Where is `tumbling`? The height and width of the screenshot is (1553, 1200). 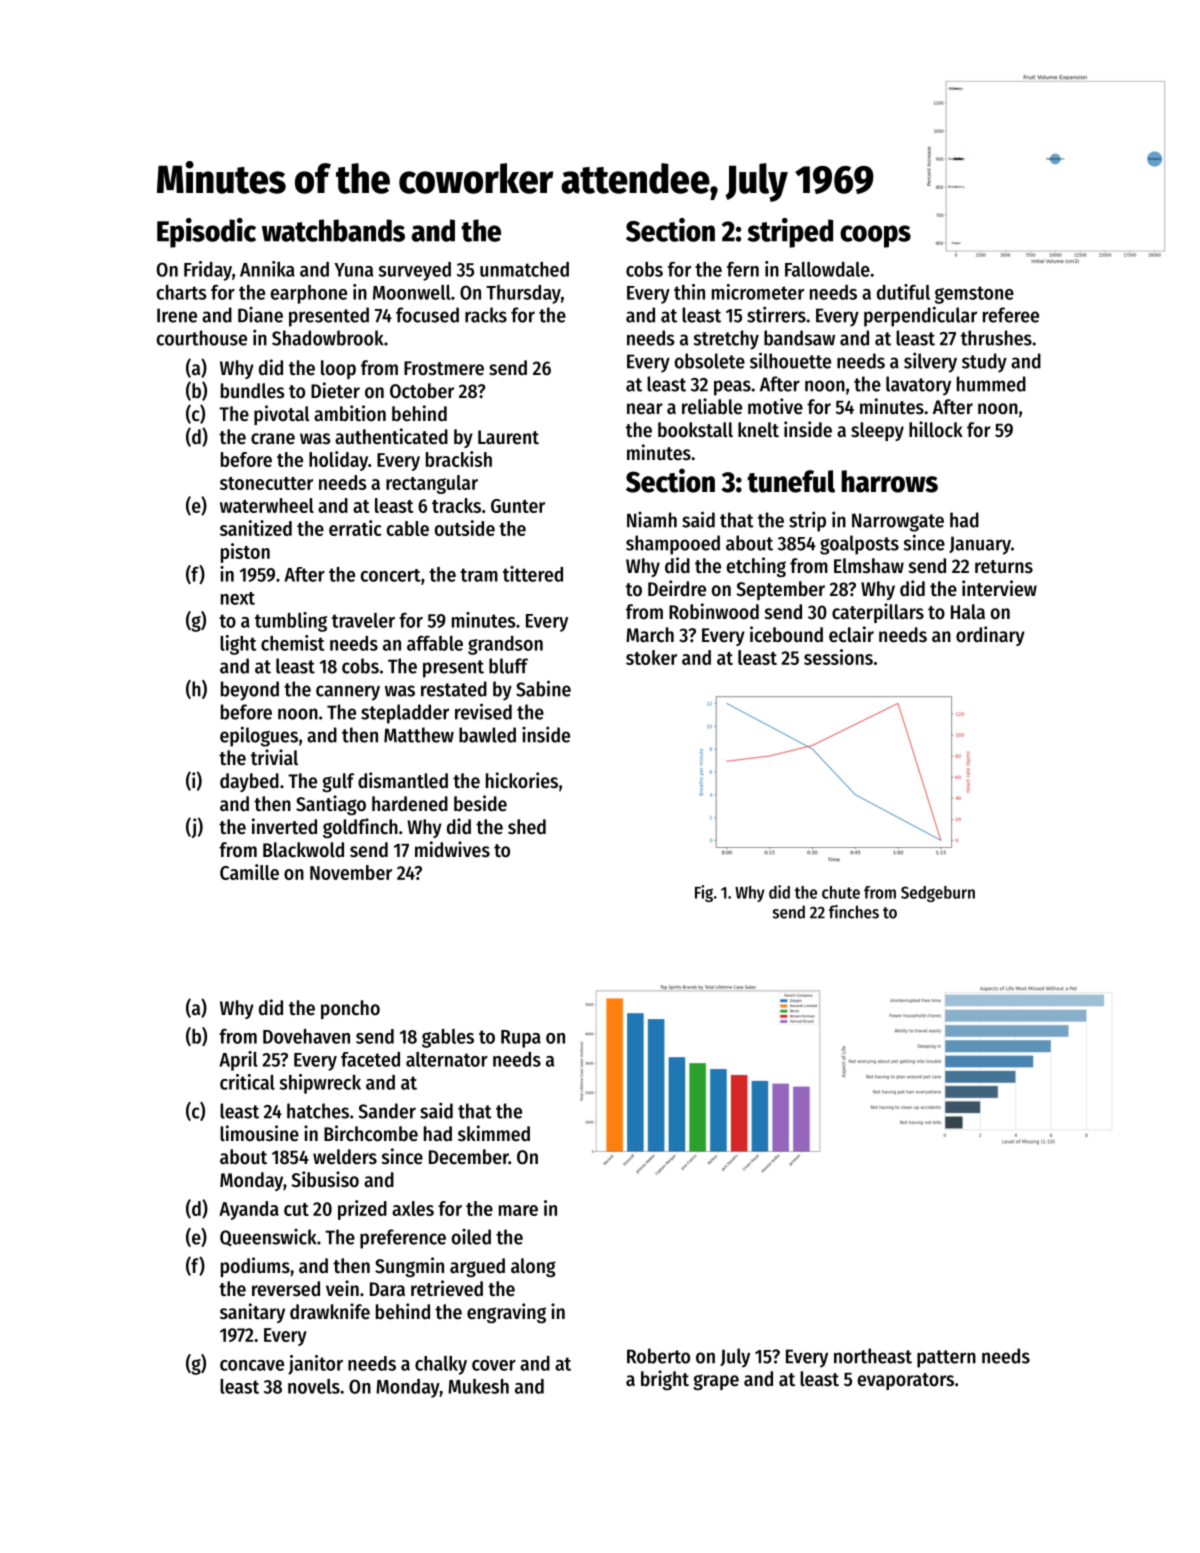
tumbling is located at coordinates (291, 622).
